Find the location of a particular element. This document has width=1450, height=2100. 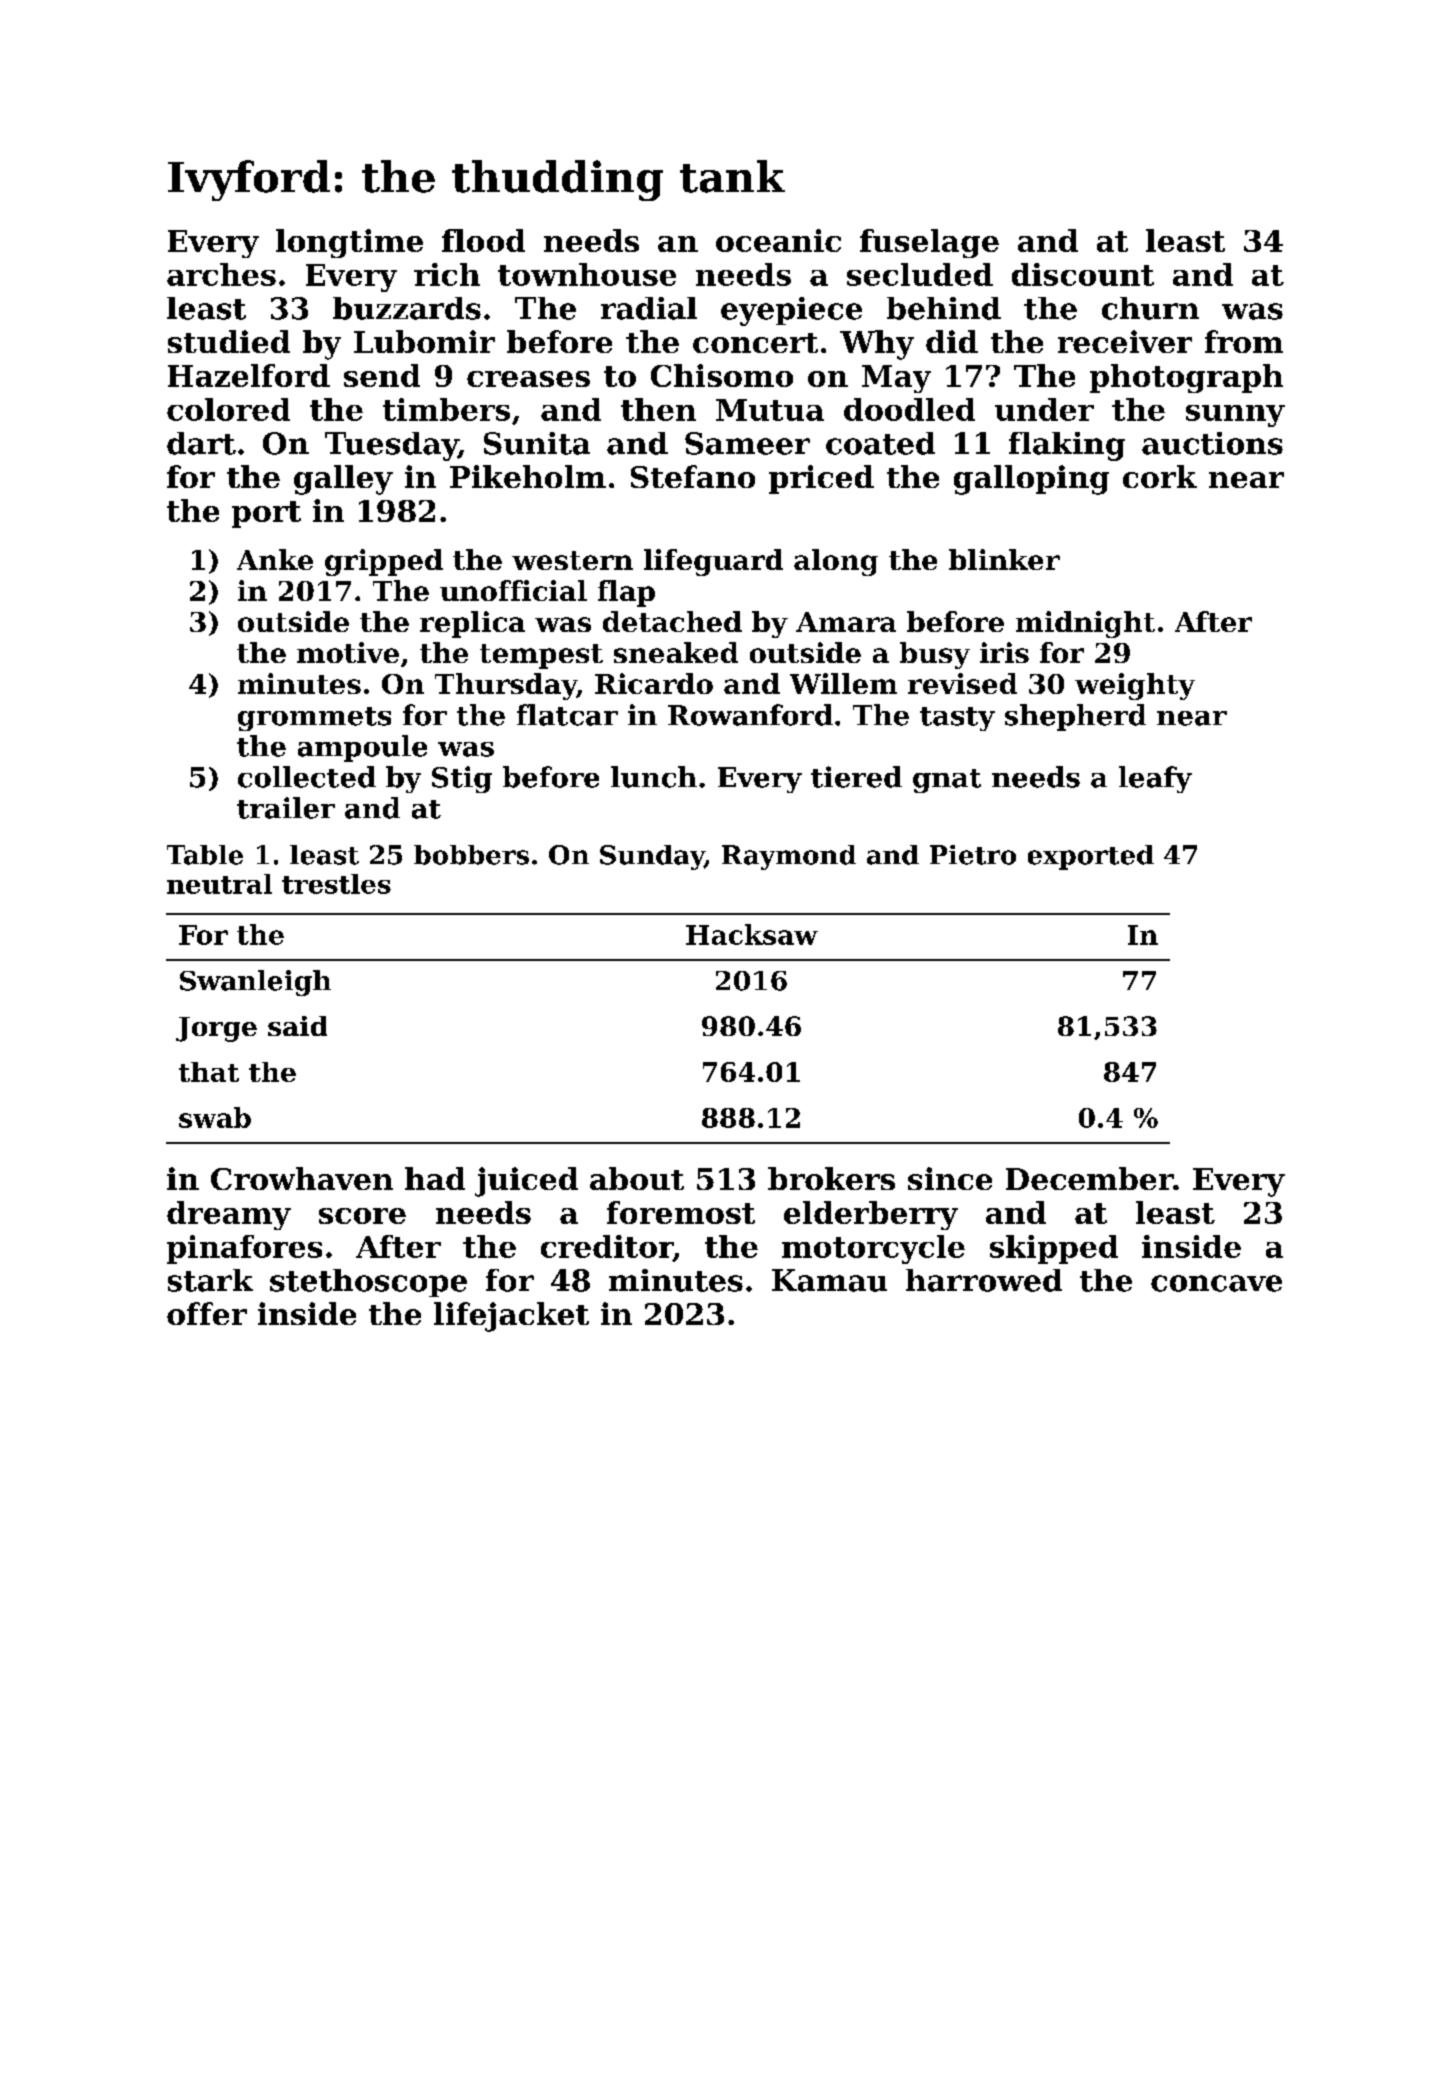

Mutua is located at coordinates (770, 410).
